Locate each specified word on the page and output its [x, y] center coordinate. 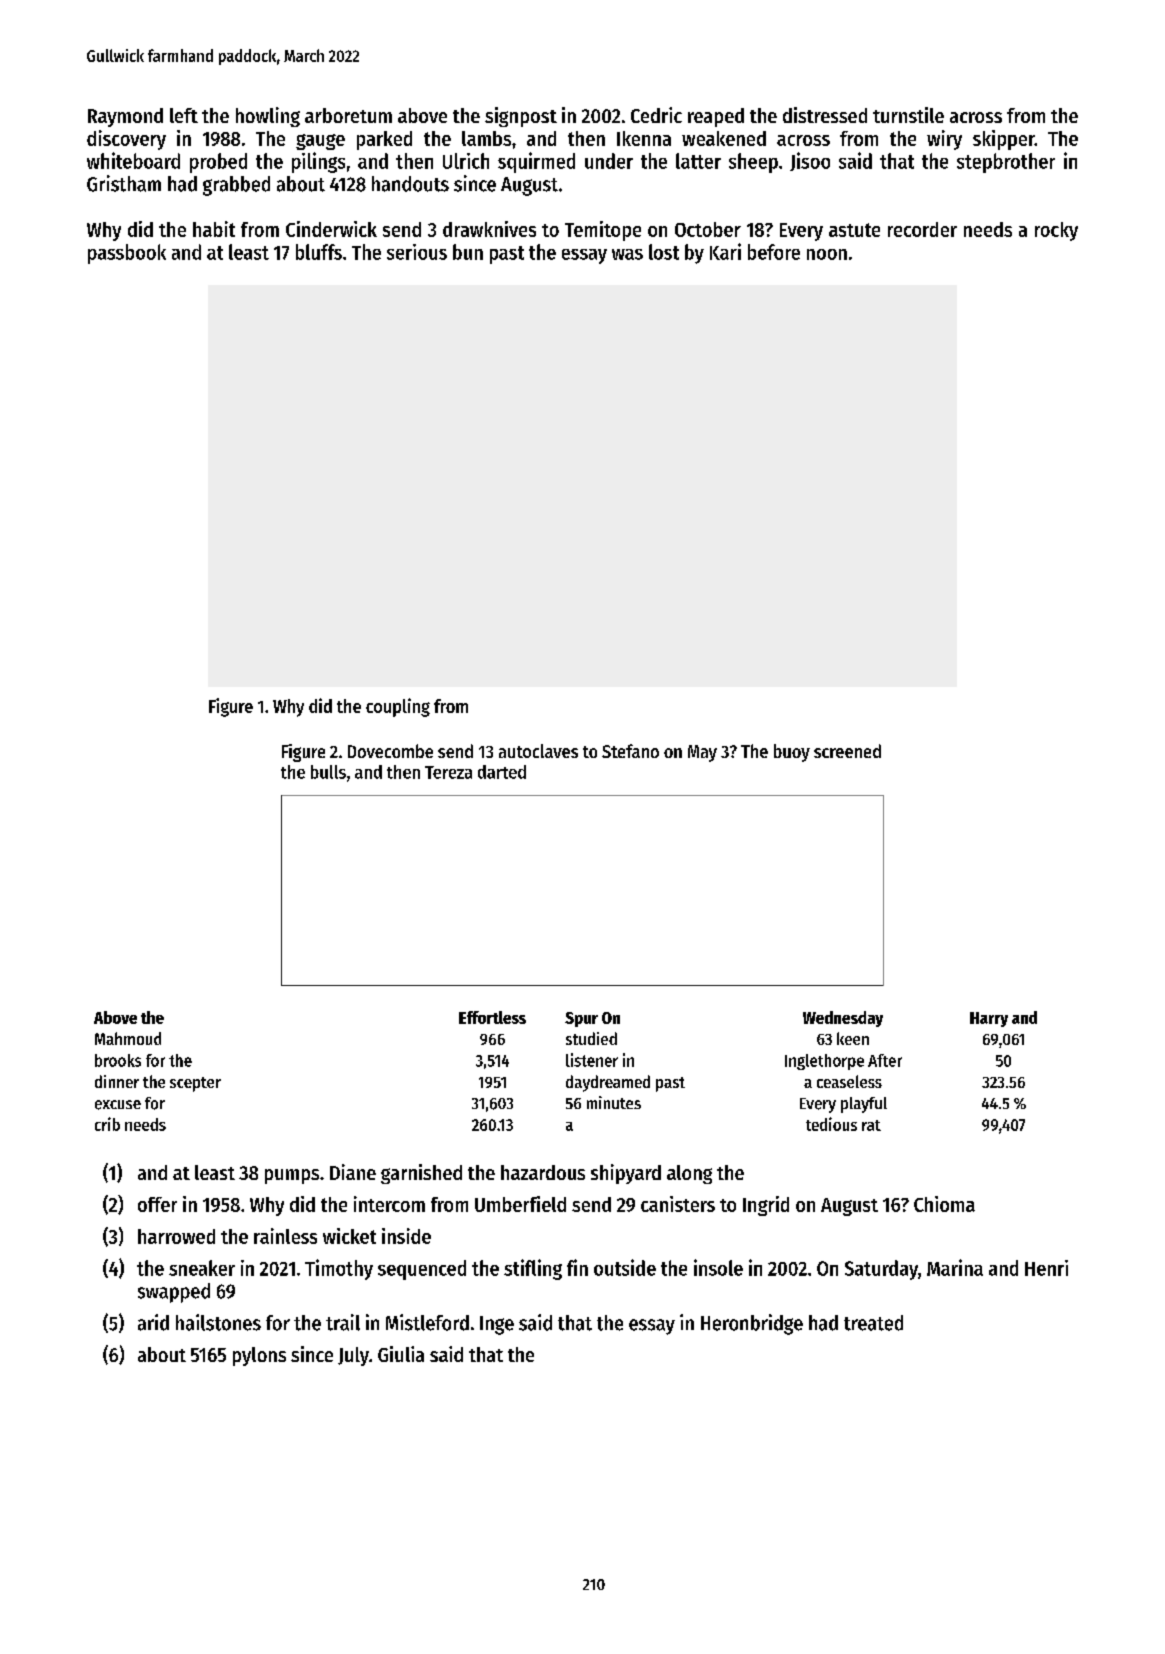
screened [847, 751]
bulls [328, 772]
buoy [792, 753]
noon [827, 254]
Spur [581, 1019]
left [184, 115]
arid [153, 1322]
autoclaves [538, 751]
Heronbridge [752, 1324]
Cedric [656, 115]
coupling [398, 707]
